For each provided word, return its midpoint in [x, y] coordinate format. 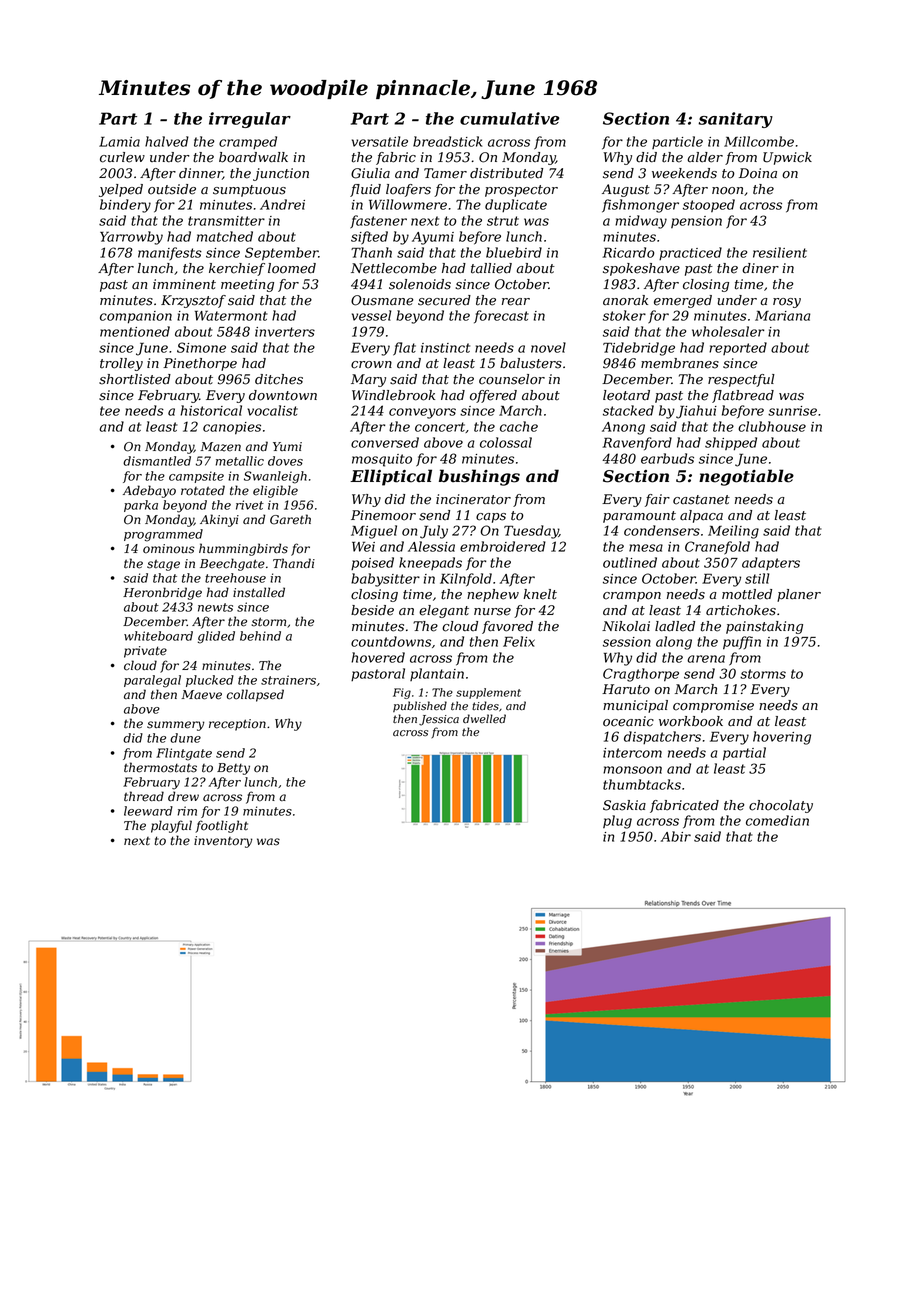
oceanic [628, 721]
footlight [221, 826]
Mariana [783, 316]
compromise [713, 706]
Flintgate [184, 754]
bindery [125, 206]
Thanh [371, 252]
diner [760, 268]
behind [260, 636]
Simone [201, 347]
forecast [501, 317]
